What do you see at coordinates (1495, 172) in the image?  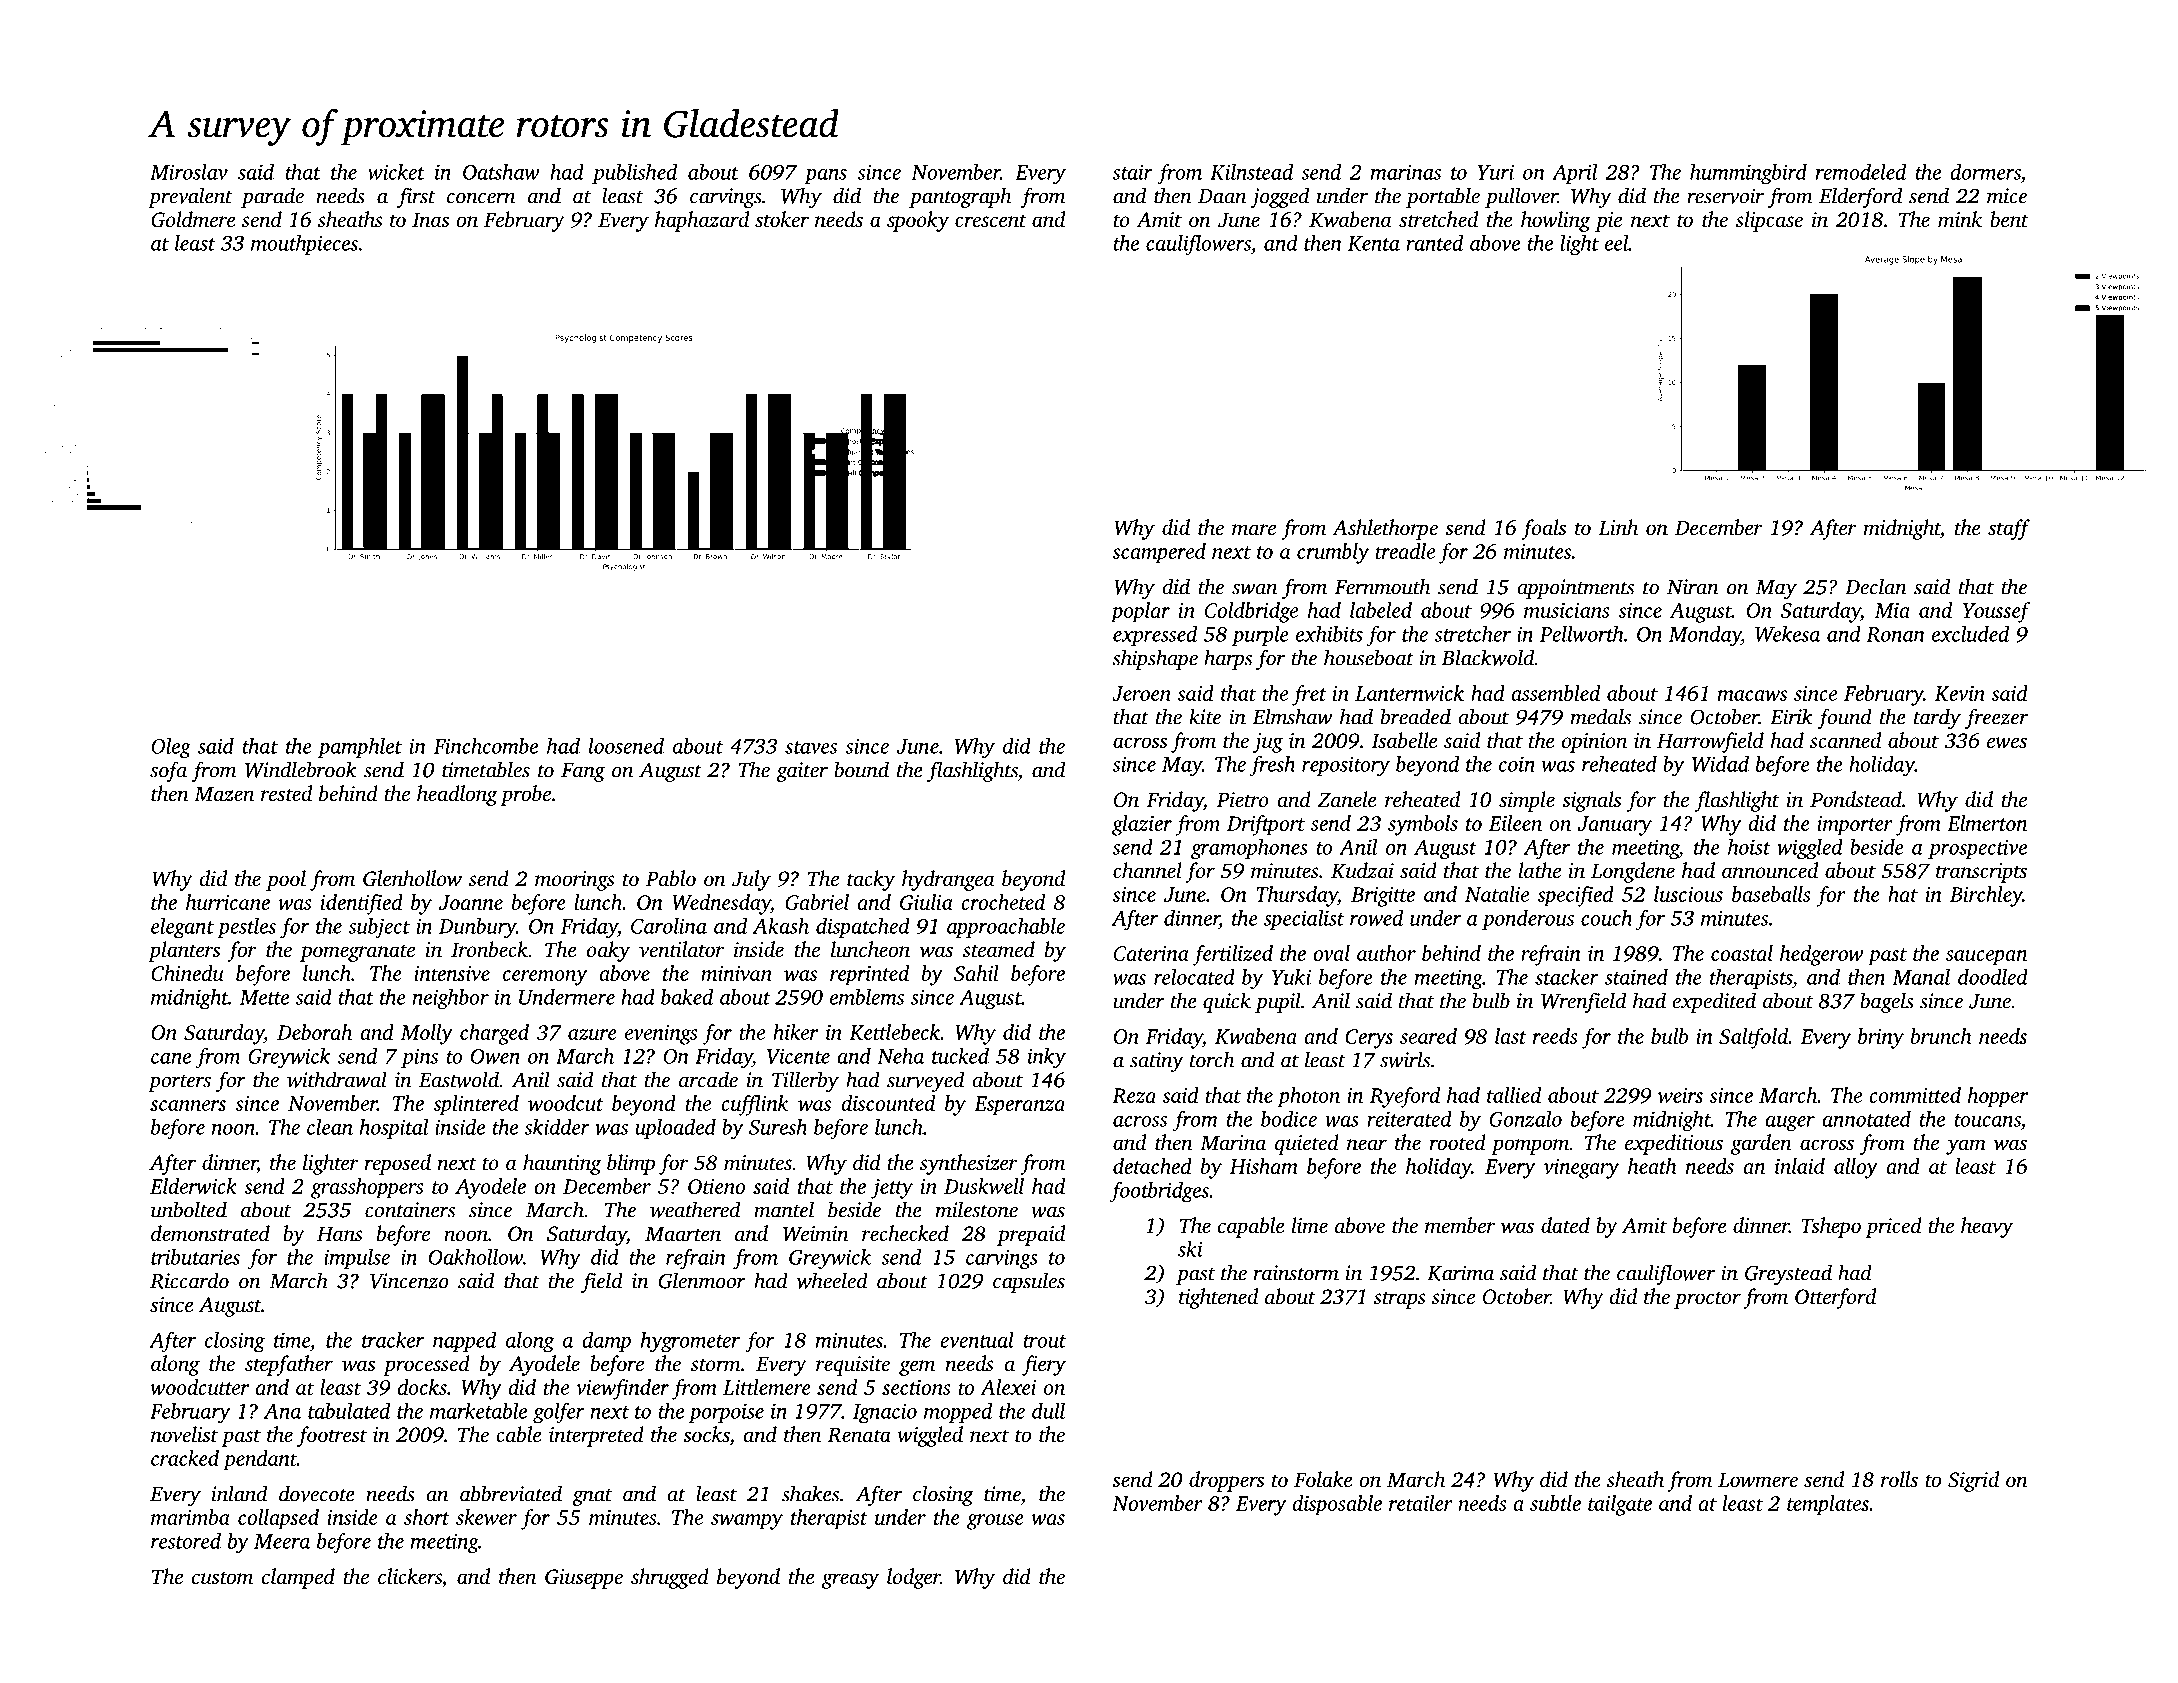 I see `Yuri` at bounding box center [1495, 172].
